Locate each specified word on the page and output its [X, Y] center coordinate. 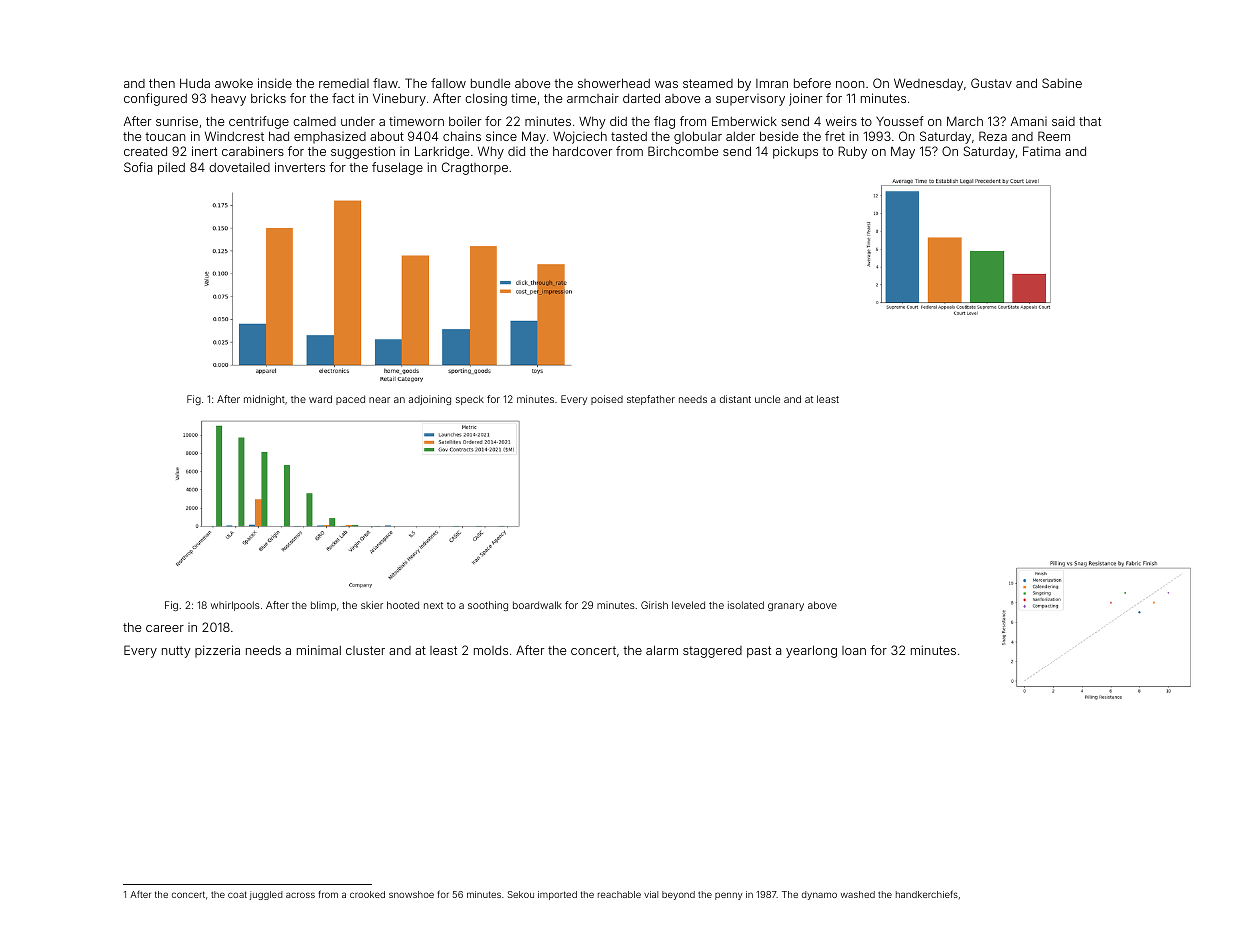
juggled [266, 895]
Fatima [1041, 151]
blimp [323, 606]
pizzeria [217, 651]
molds [491, 650]
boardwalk [537, 605]
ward [320, 399]
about [387, 136]
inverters [300, 167]
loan [854, 650]
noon [850, 84]
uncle [767, 399]
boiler [465, 121]
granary [786, 607]
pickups [795, 152]
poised [607, 400]
